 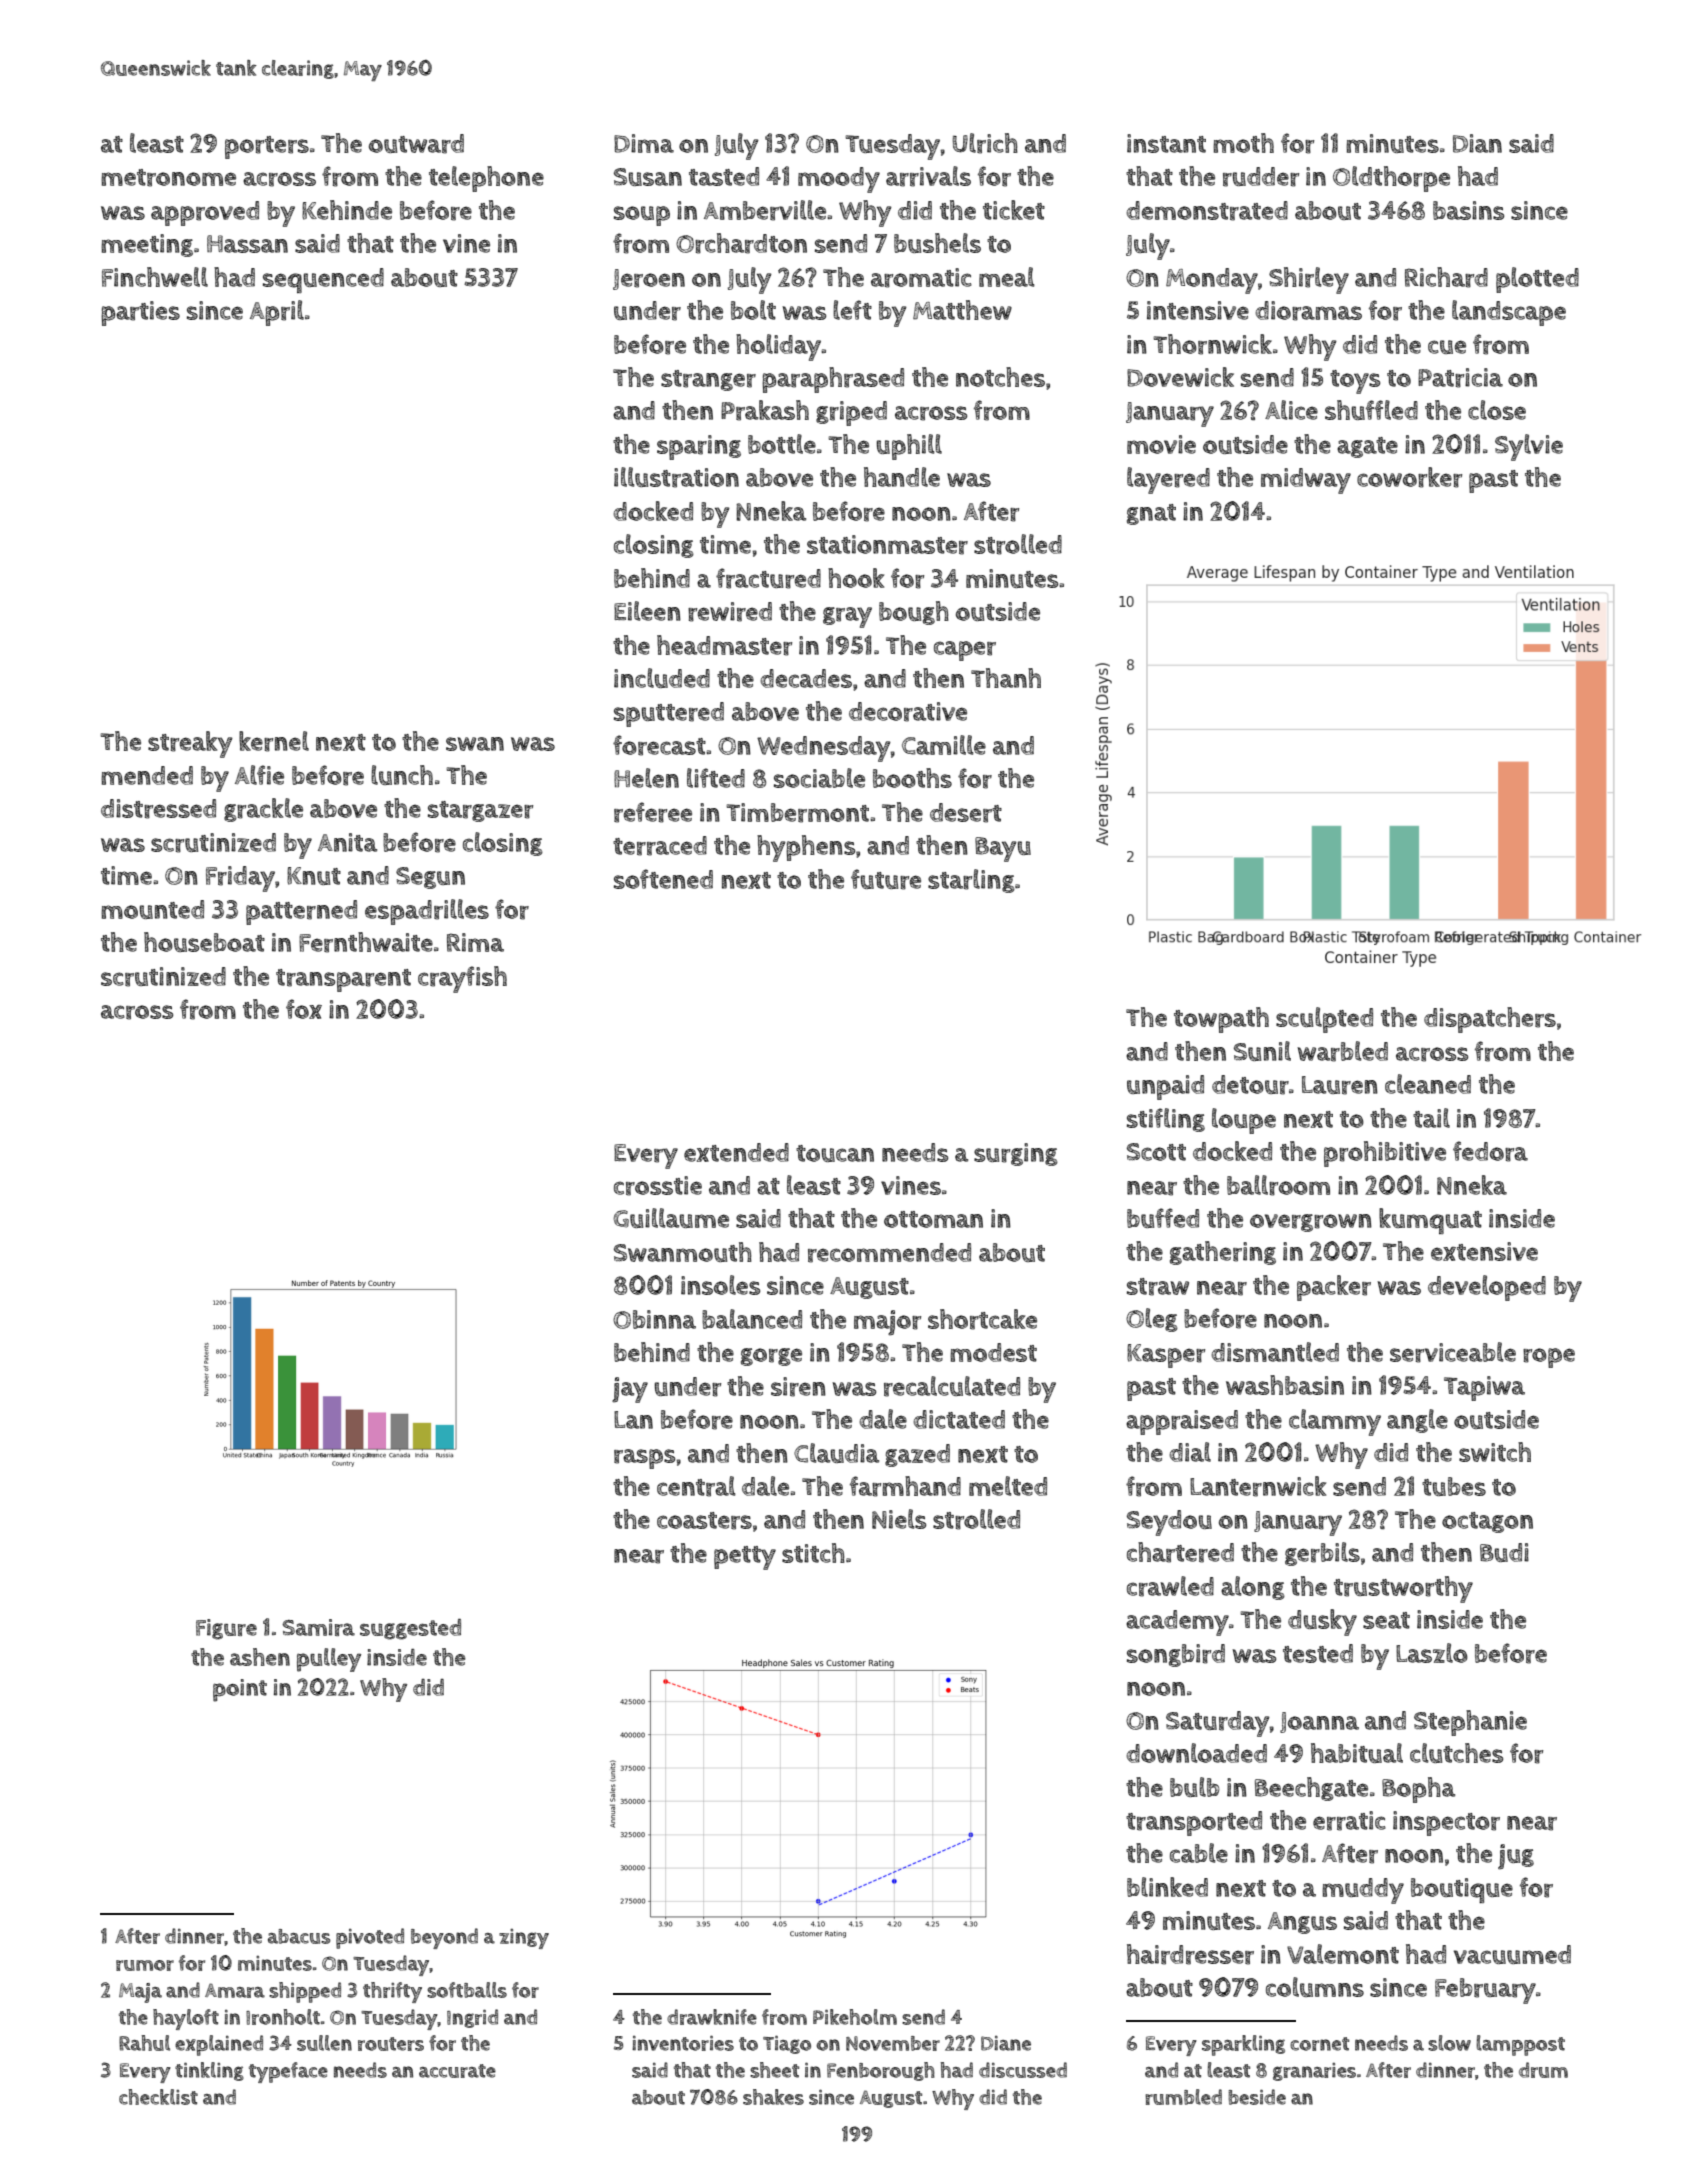 I want to click on streaky, so click(x=190, y=744).
